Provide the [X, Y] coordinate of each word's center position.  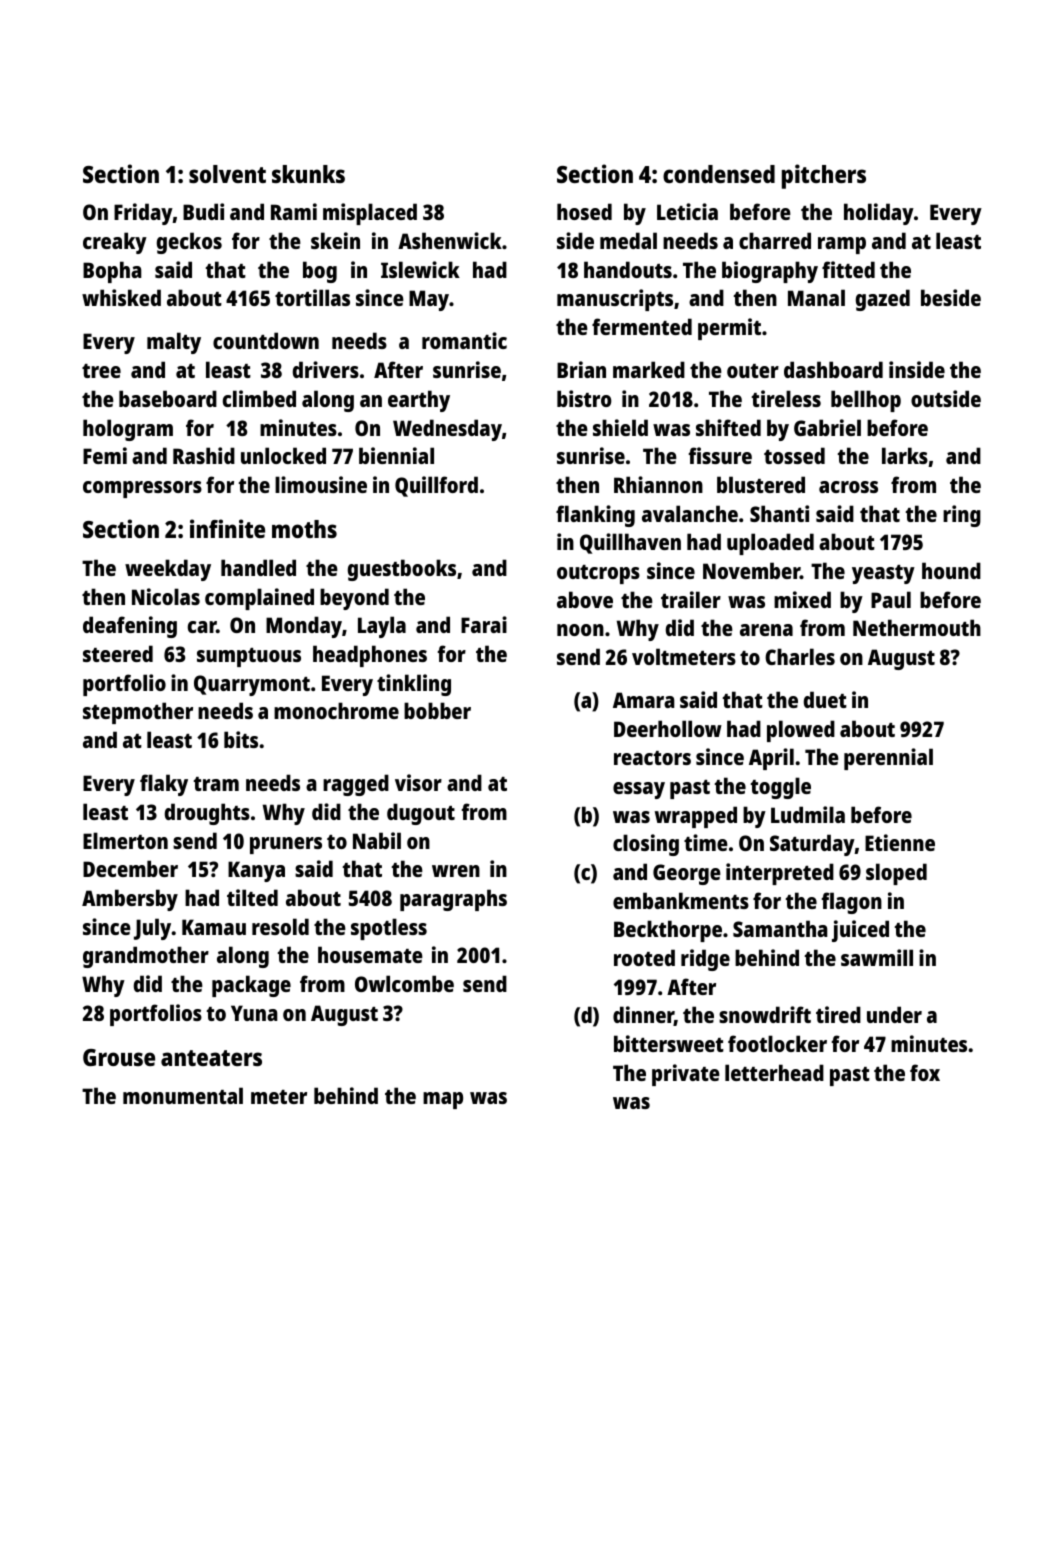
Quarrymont [252, 685]
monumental [183, 1095]
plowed [801, 731]
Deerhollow [668, 728]
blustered [761, 484]
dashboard [833, 369]
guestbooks [402, 570]
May [429, 300]
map [443, 1100]
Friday [143, 214]
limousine [321, 484]
